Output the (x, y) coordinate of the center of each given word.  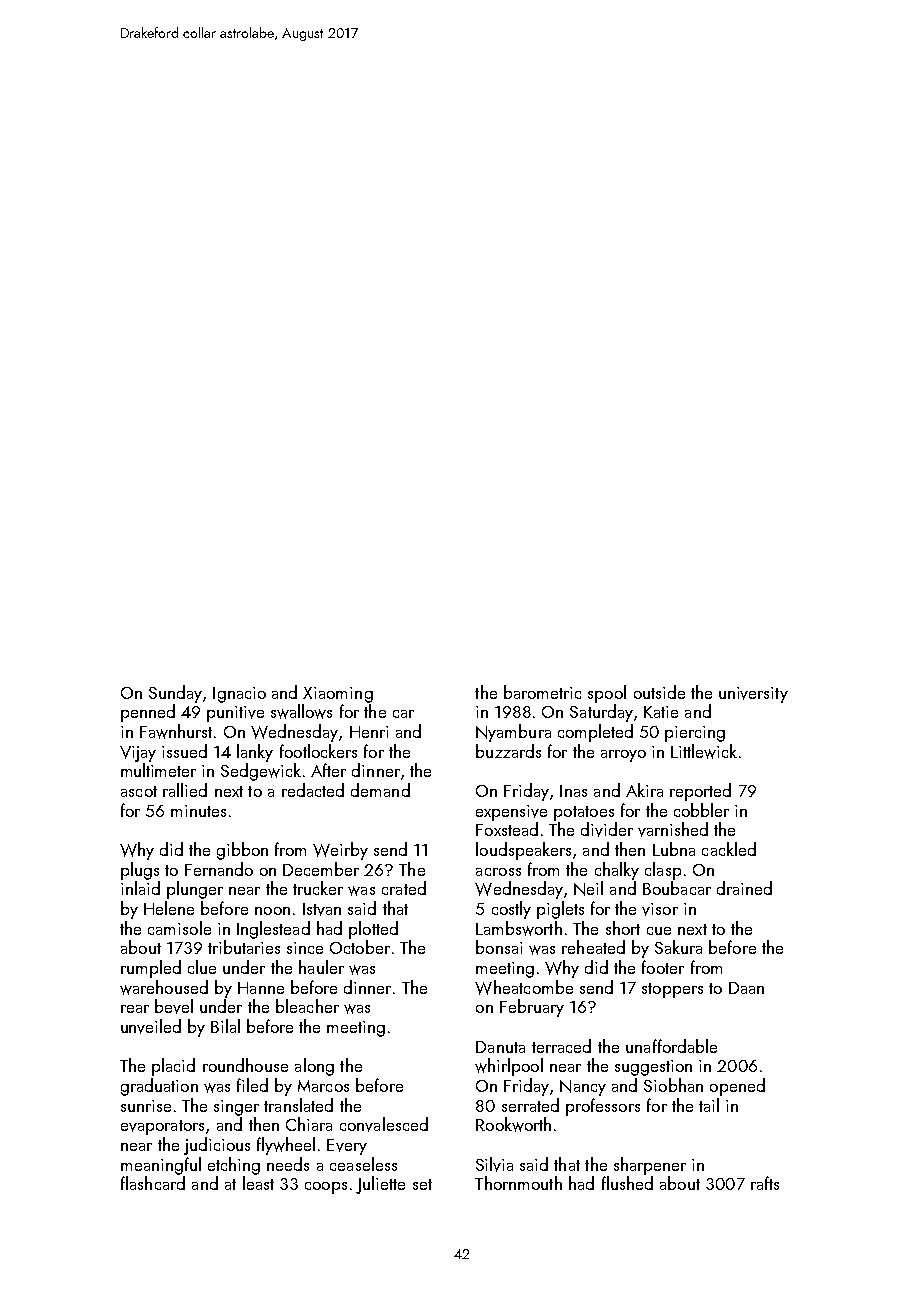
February (532, 1008)
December (321, 869)
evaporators (162, 1127)
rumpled (151, 969)
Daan (746, 988)
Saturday (601, 713)
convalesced (384, 1124)
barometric (542, 692)
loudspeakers (523, 851)
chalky (617, 871)
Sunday (175, 694)
